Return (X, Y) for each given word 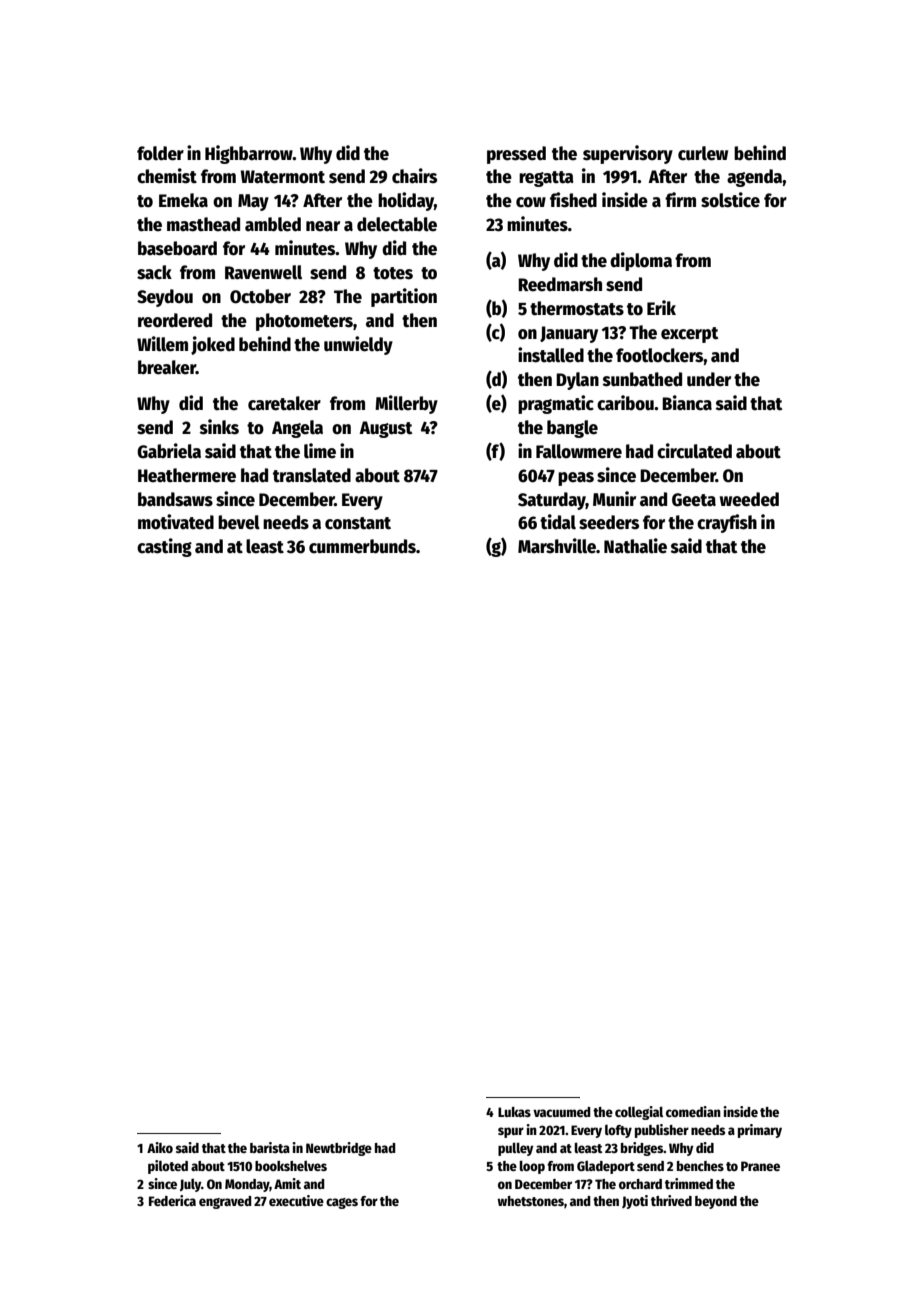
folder (160, 153)
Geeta (694, 500)
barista (270, 1147)
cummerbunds (362, 546)
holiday (406, 201)
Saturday (552, 501)
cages (342, 1203)
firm (680, 199)
